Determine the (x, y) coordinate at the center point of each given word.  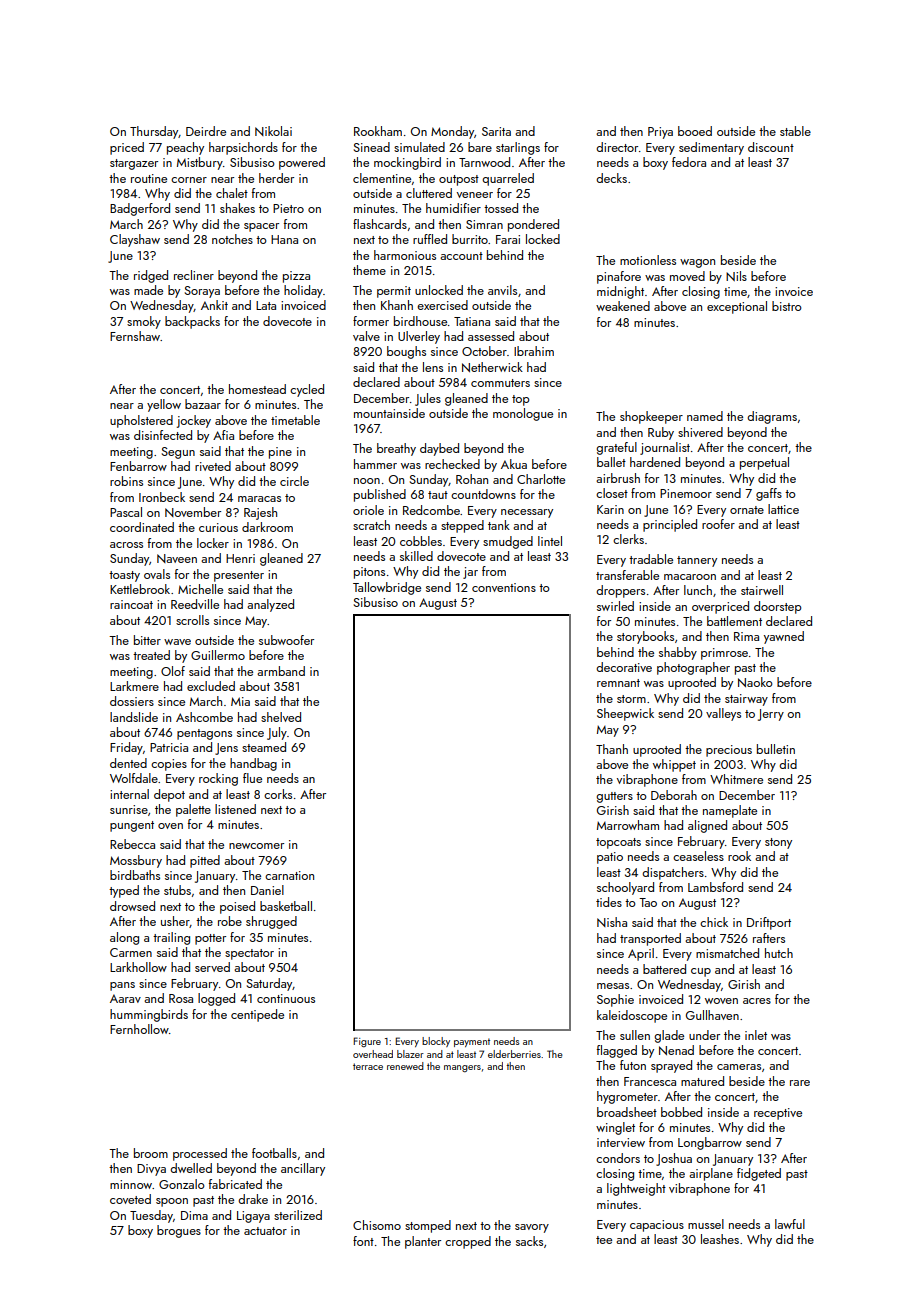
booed (695, 131)
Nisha (612, 922)
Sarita (496, 131)
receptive (778, 1114)
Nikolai (273, 131)
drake (253, 1199)
